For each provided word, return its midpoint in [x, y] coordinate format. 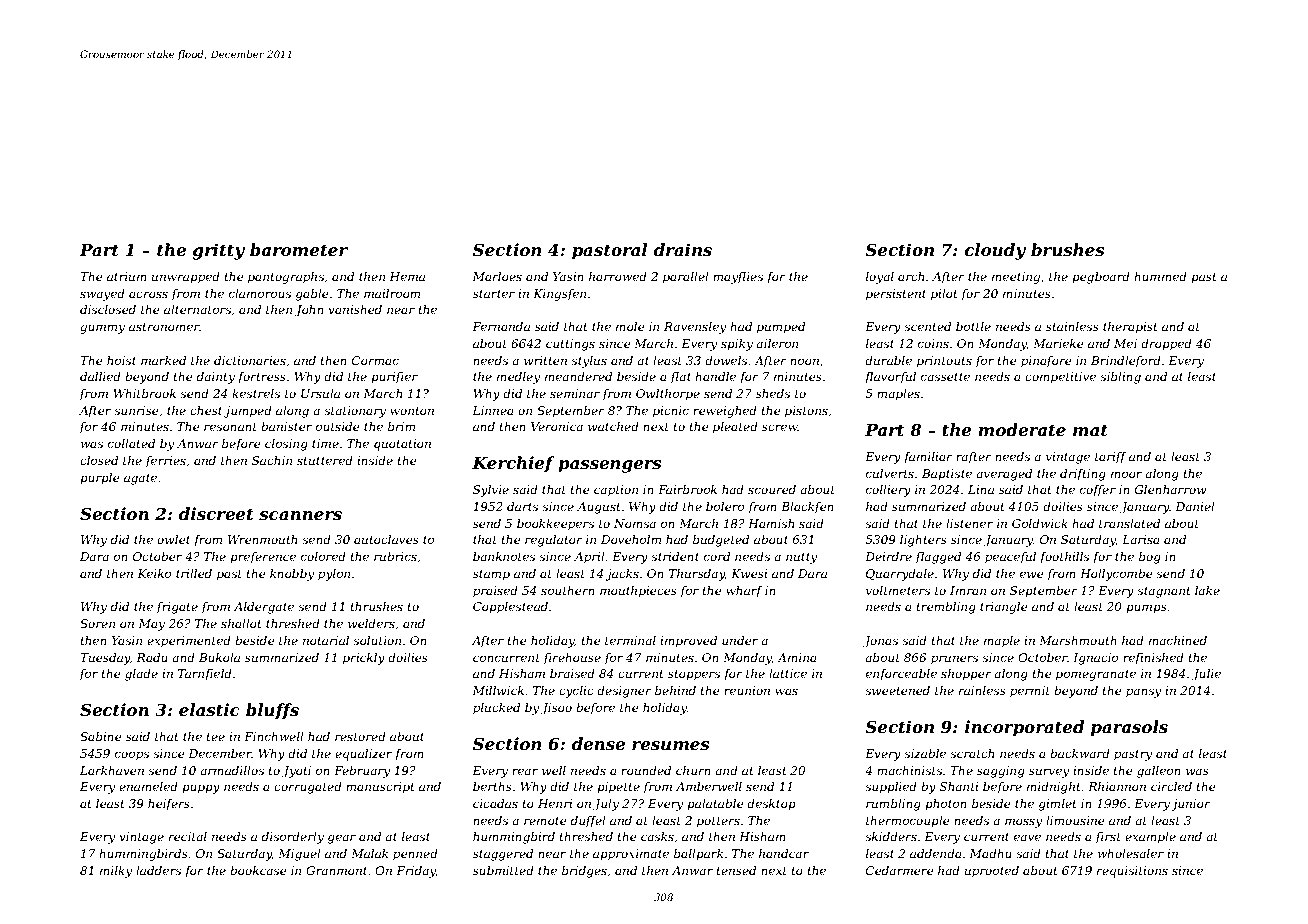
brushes [1068, 249]
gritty [218, 251]
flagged [938, 558]
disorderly [293, 838]
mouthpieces [638, 592]
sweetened [897, 690]
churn [693, 770]
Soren [97, 623]
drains [683, 249]
